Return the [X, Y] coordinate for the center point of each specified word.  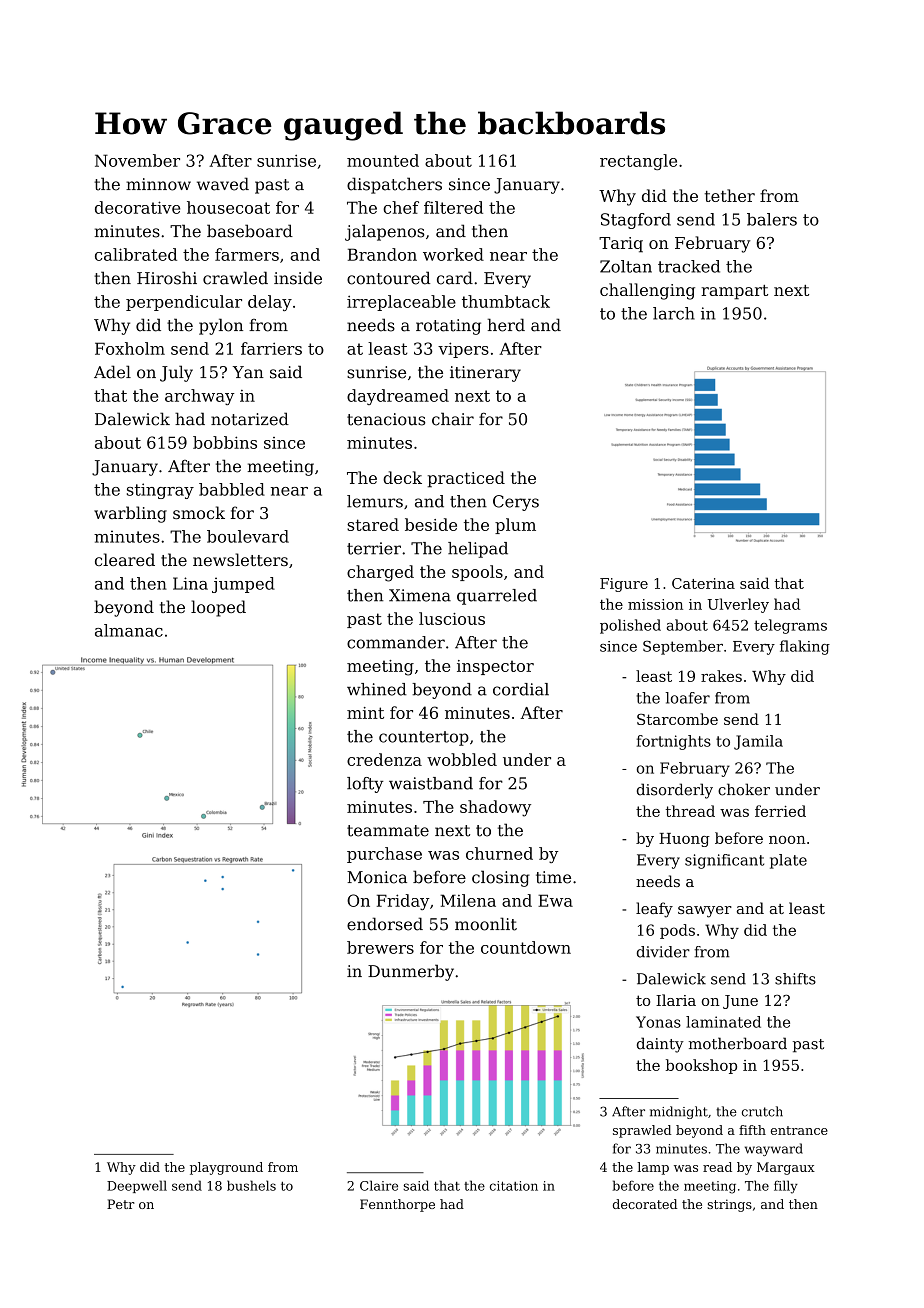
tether [730, 195]
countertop [424, 738]
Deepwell [137, 1186]
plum [515, 526]
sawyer [705, 912]
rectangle [638, 162]
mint [365, 713]
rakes [721, 676]
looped [218, 608]
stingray [160, 491]
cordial [521, 689]
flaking [805, 647]
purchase [384, 855]
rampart [734, 292]
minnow [158, 184]
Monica [377, 877]
